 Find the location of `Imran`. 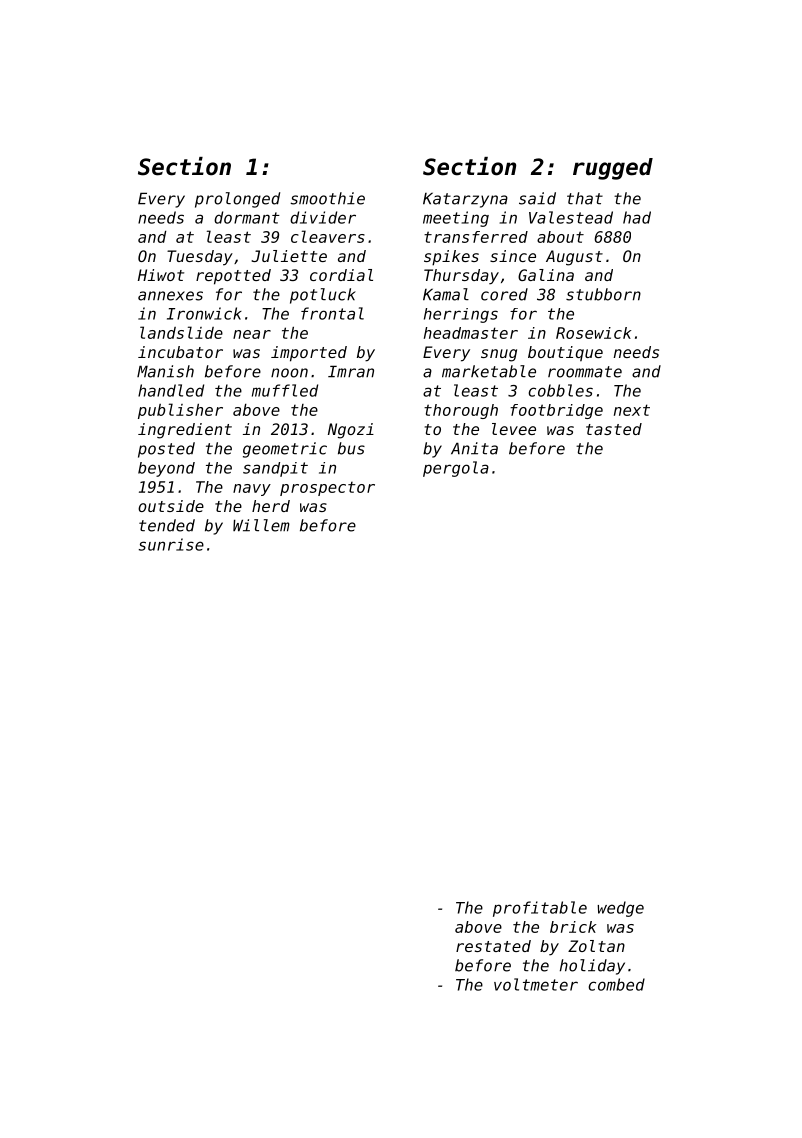

Imran is located at coordinates (351, 371).
